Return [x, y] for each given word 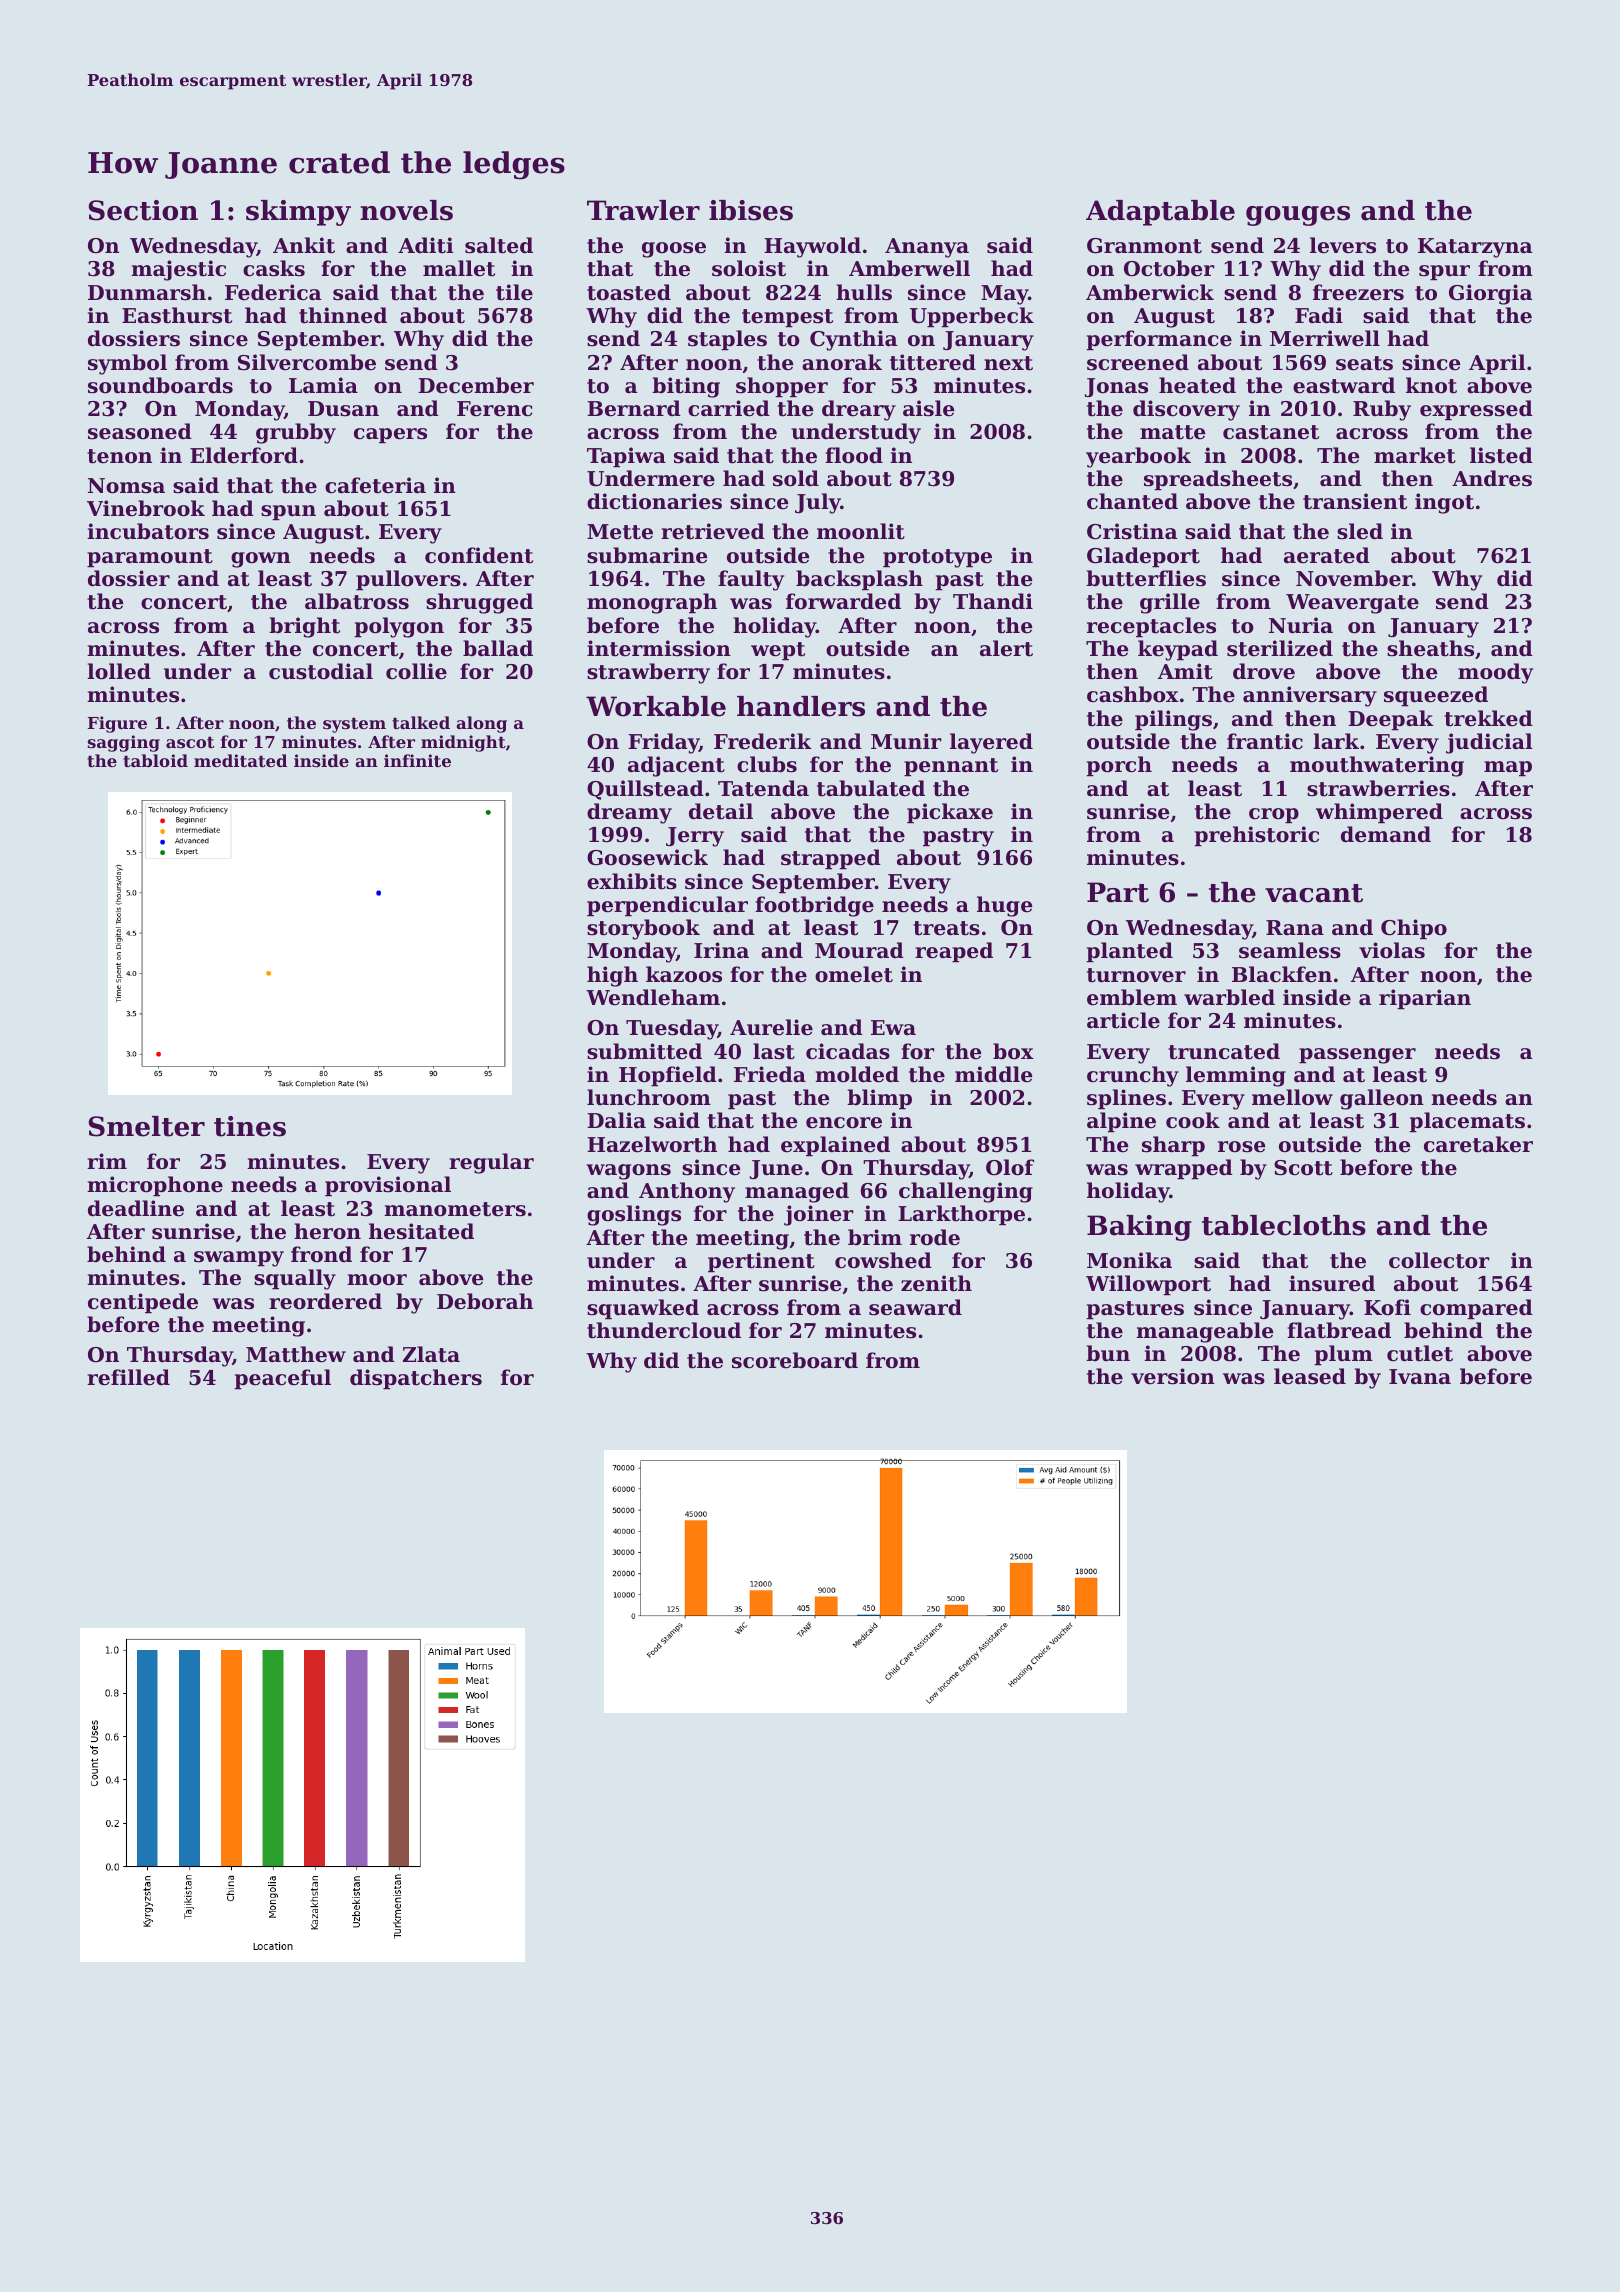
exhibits [632, 881]
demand [1386, 834]
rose [1242, 1147]
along [481, 724]
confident [479, 555]
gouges [1298, 216]
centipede [143, 1303]
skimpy [298, 213]
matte [1173, 432]
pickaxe [950, 813]
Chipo [1414, 929]
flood [854, 455]
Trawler [643, 210]
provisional [388, 1186]
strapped [831, 859]
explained [835, 1146]
